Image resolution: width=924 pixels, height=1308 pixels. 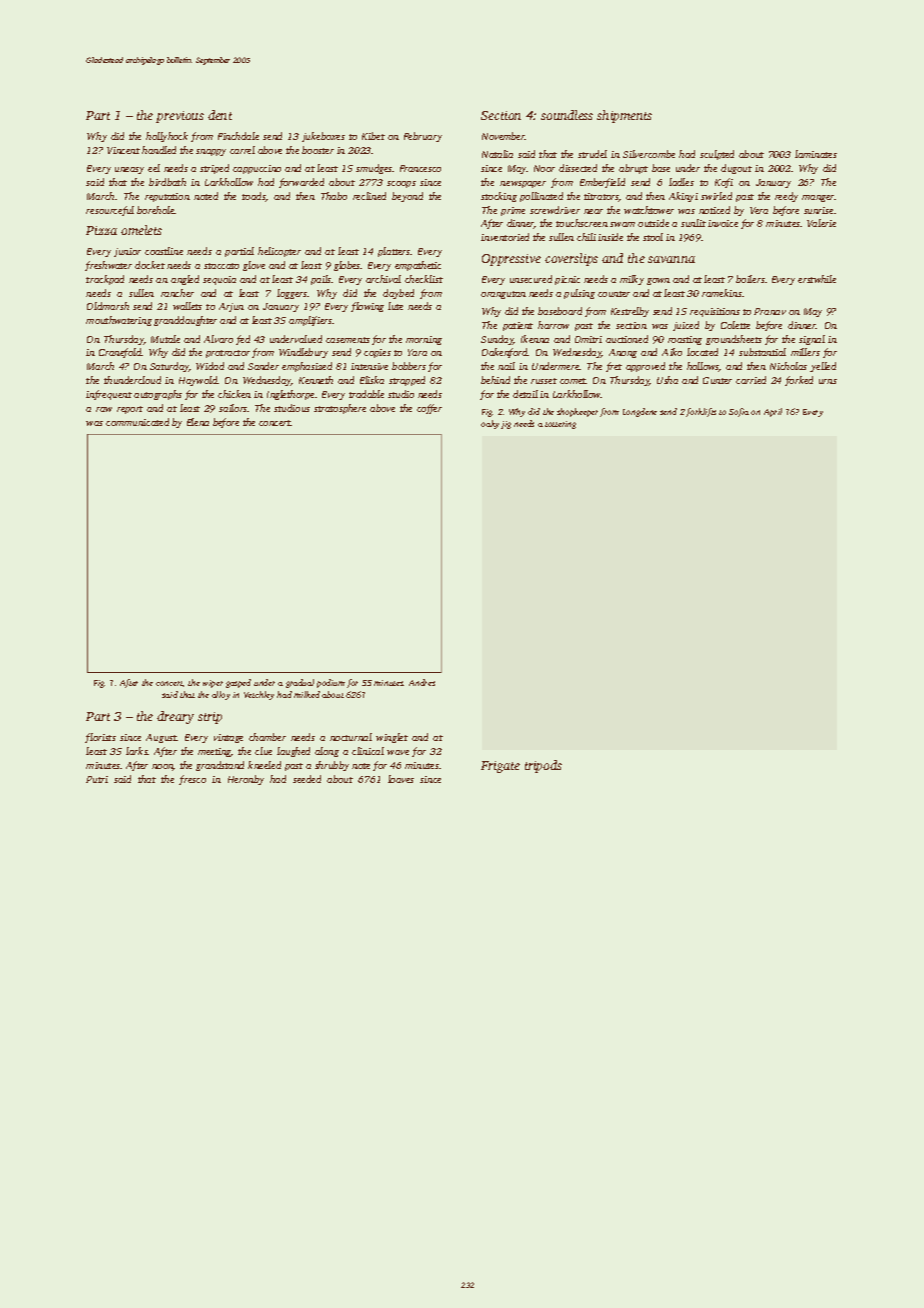 What do you see at coordinates (137, 422) in the screenshot?
I see `communicated` at bounding box center [137, 422].
